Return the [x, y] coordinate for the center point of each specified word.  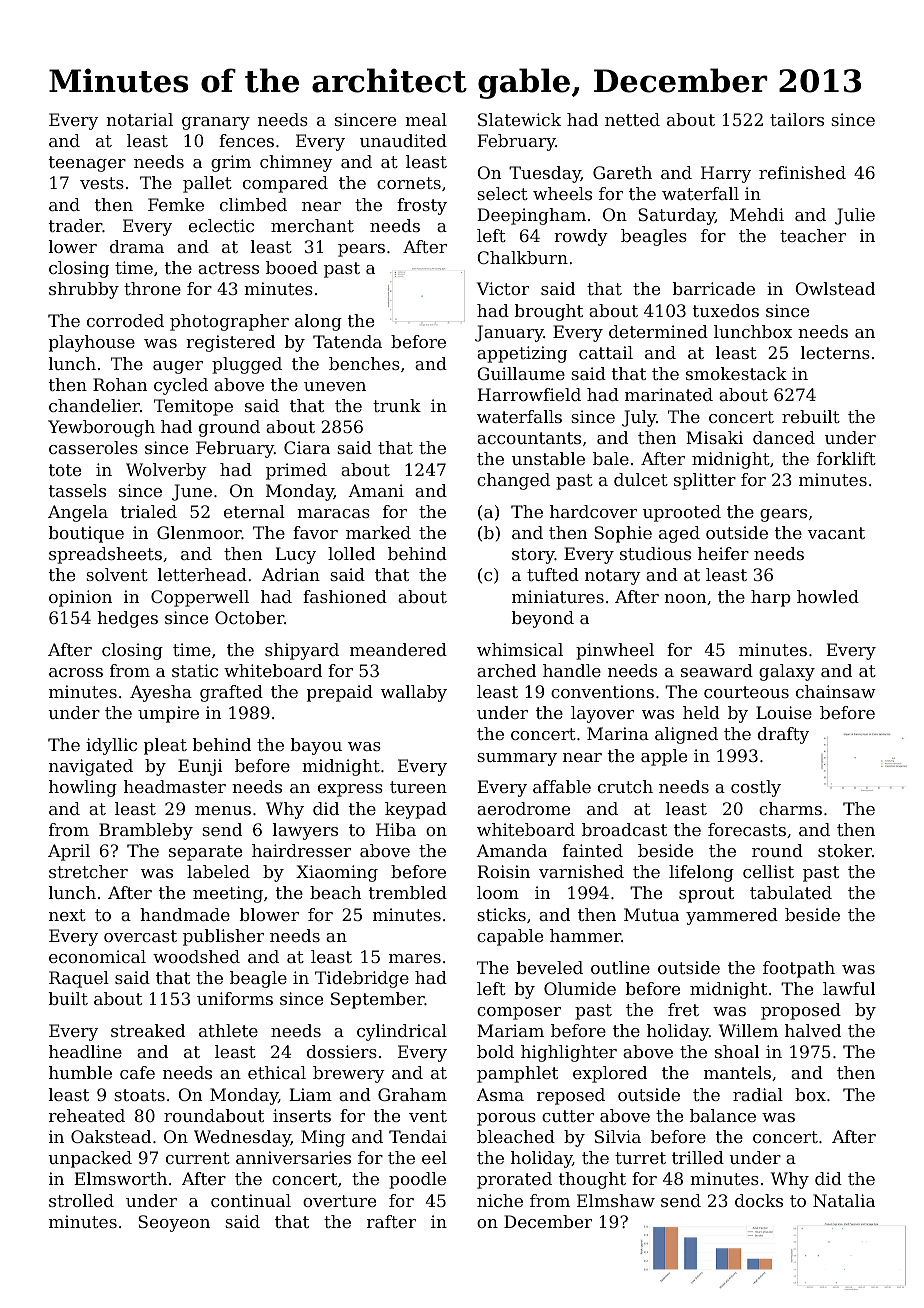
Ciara [307, 447]
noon [685, 598]
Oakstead [111, 1136]
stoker [845, 850]
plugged [247, 365]
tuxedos [726, 310]
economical [97, 956]
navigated [91, 767]
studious [655, 553]
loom [498, 892]
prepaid [340, 693]
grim [231, 163]
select [502, 193]
